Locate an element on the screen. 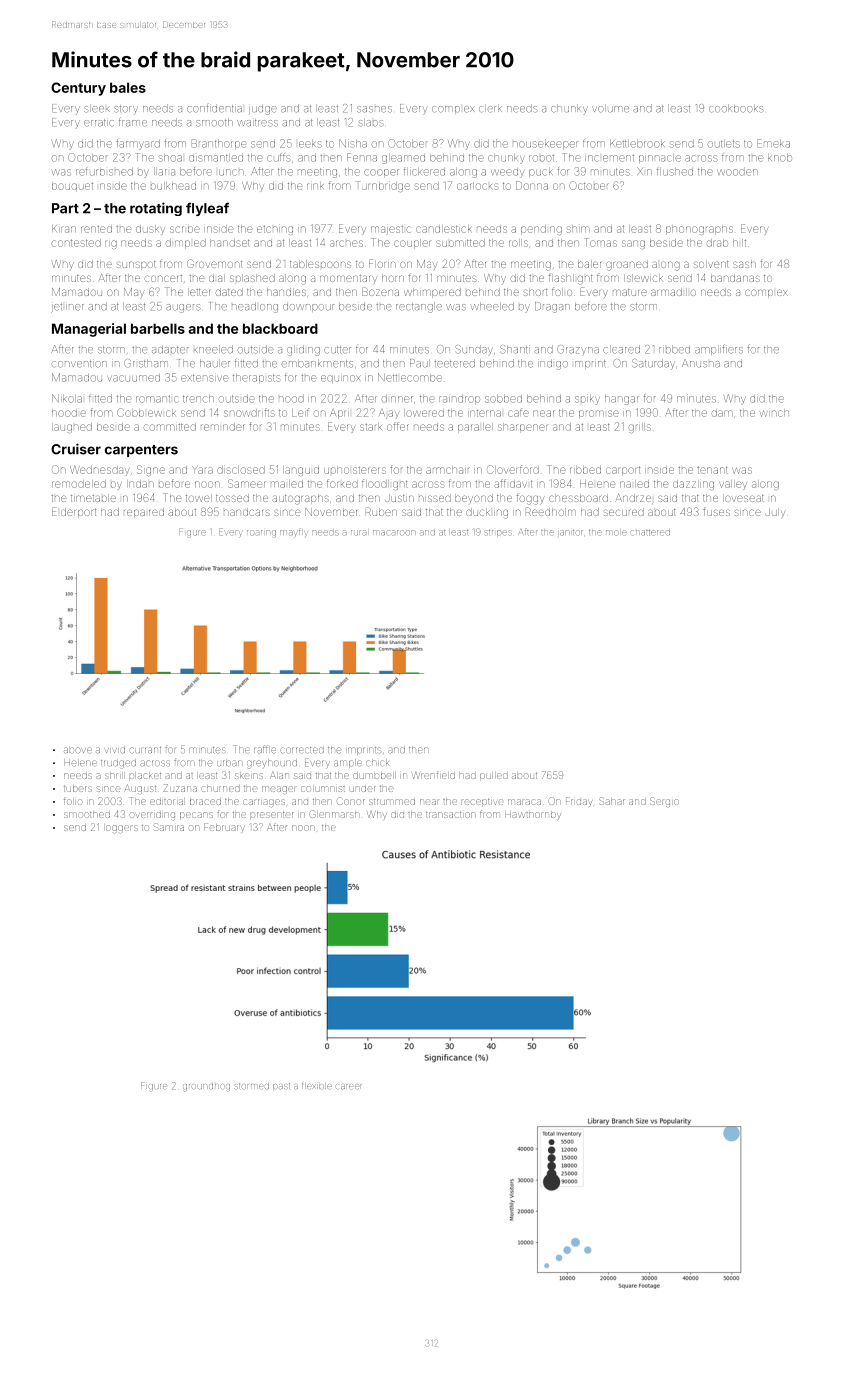 The height and width of the screenshot is (1400, 849). jetliner is located at coordinates (67, 308).
